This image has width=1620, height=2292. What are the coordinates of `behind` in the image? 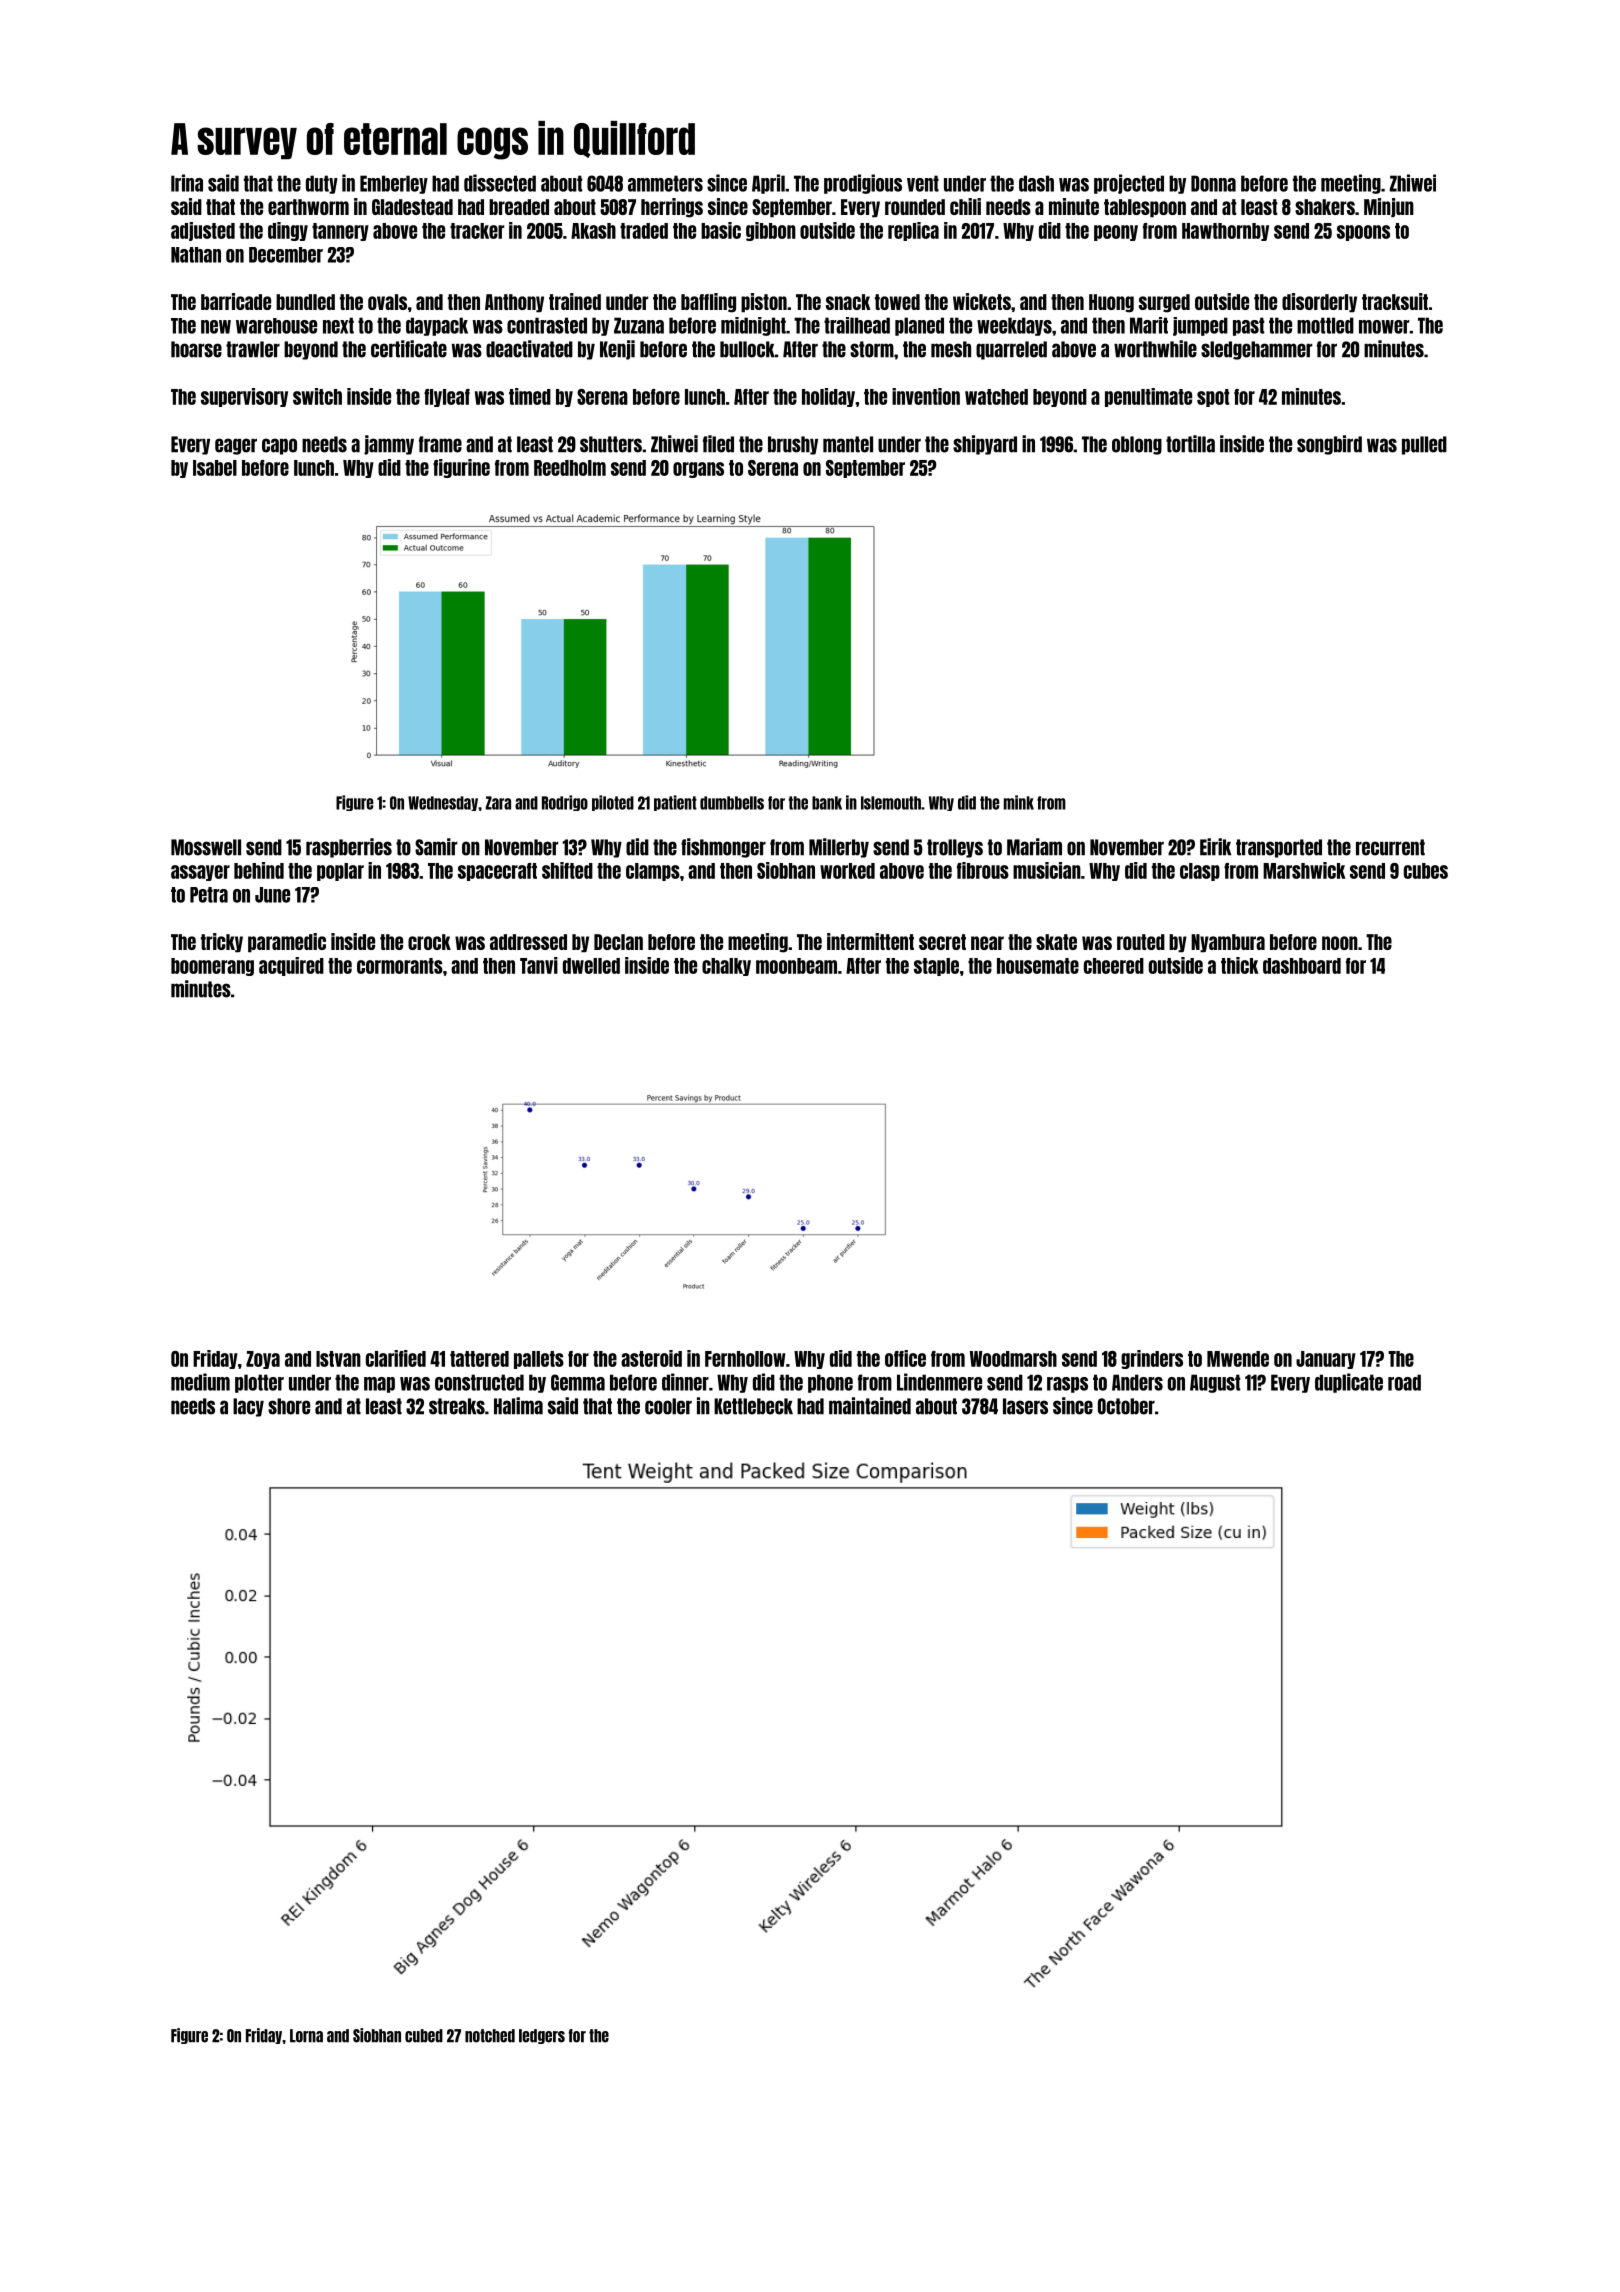 It's located at (259, 870).
